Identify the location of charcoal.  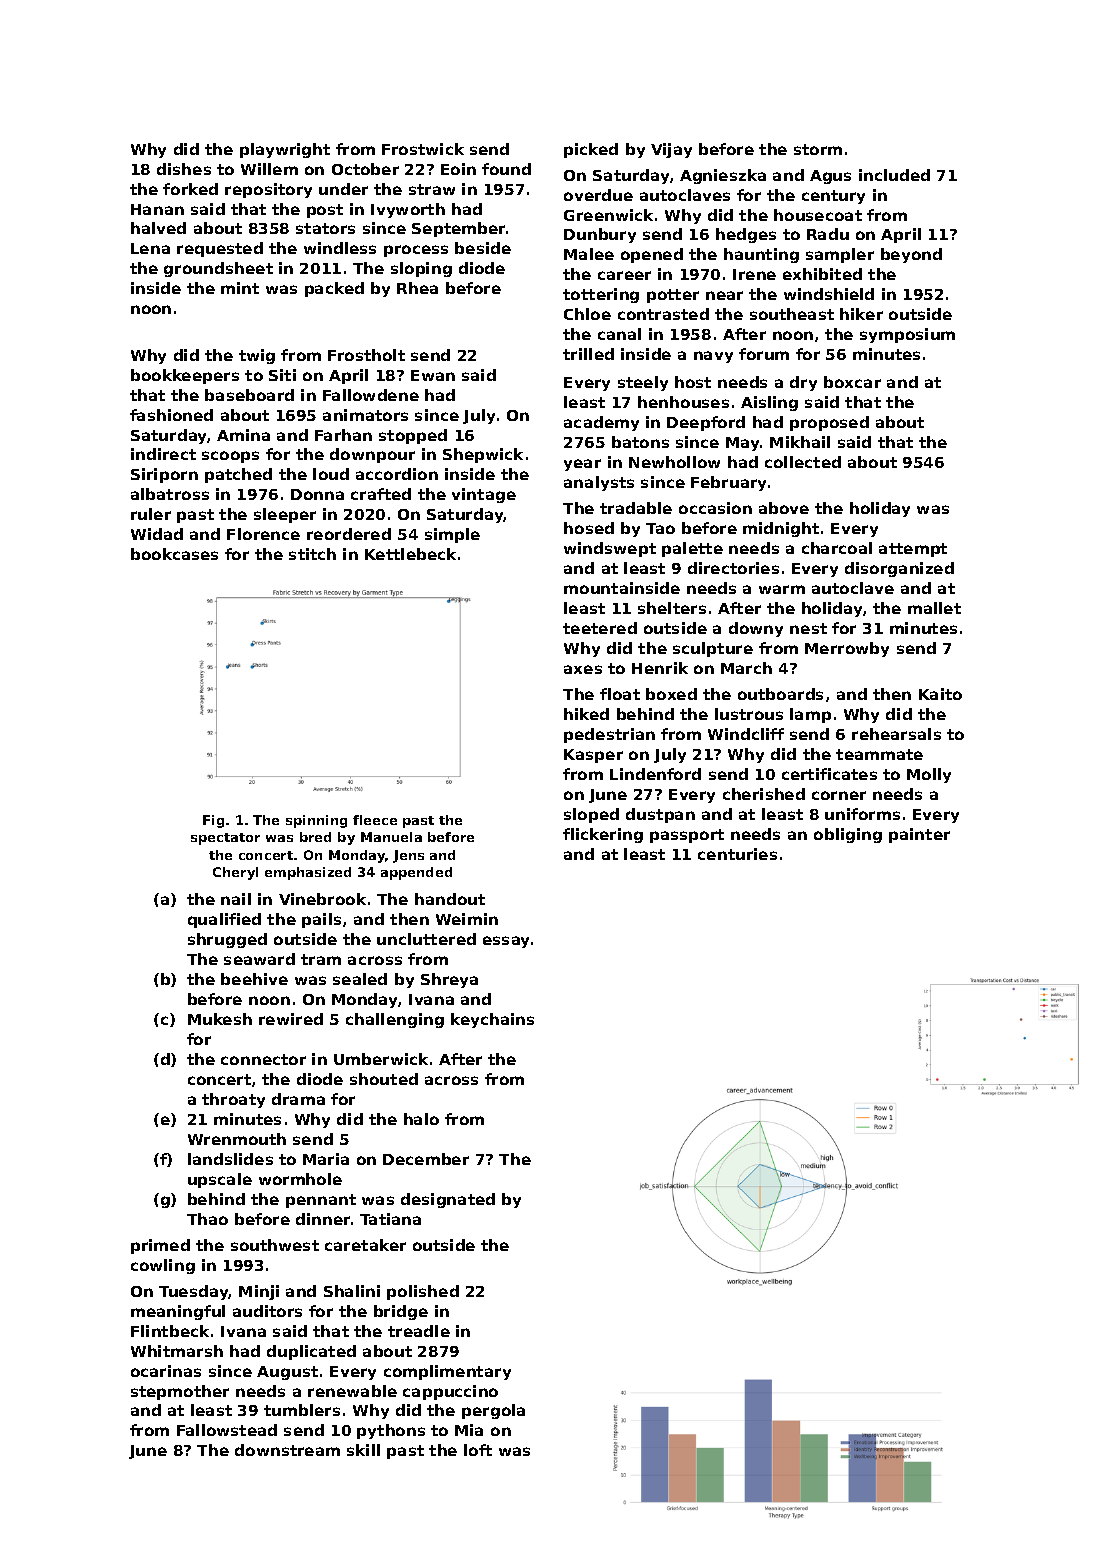
(837, 548).
